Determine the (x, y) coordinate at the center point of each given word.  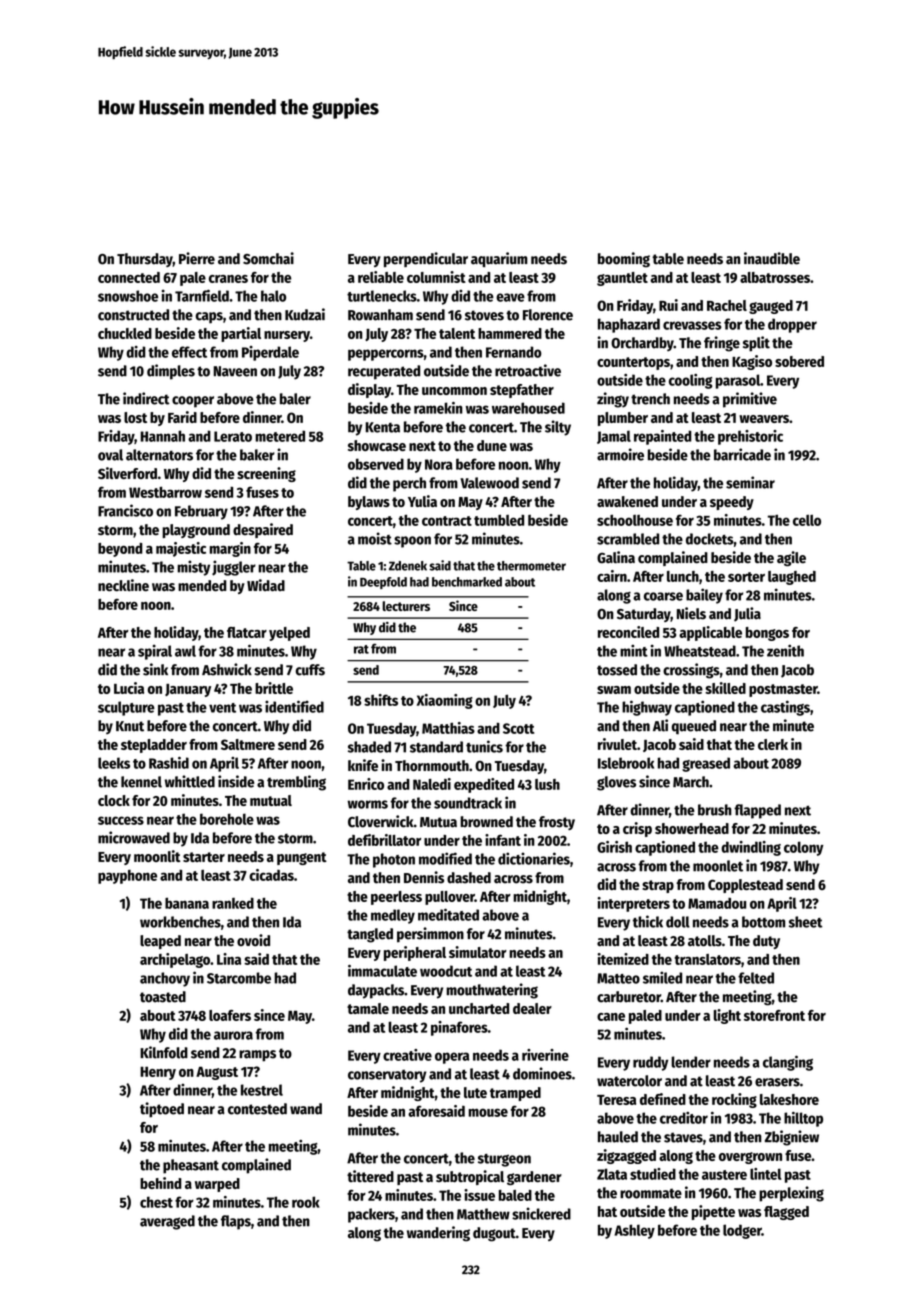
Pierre (197, 258)
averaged (167, 1222)
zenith (785, 650)
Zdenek (408, 566)
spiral (155, 652)
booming (624, 260)
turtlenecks (382, 296)
